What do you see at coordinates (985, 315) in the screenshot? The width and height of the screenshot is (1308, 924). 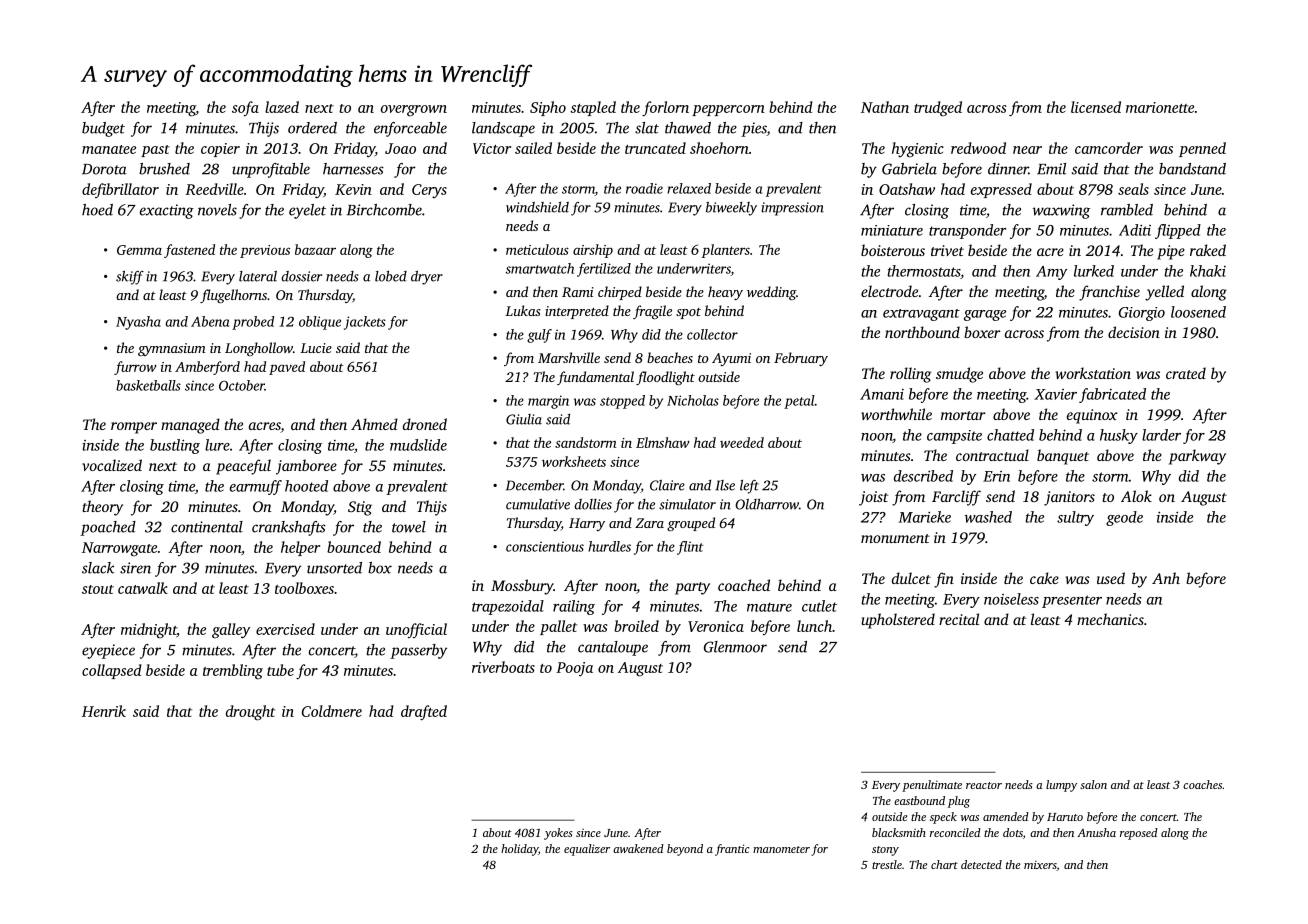 I see `garage` at bounding box center [985, 315].
